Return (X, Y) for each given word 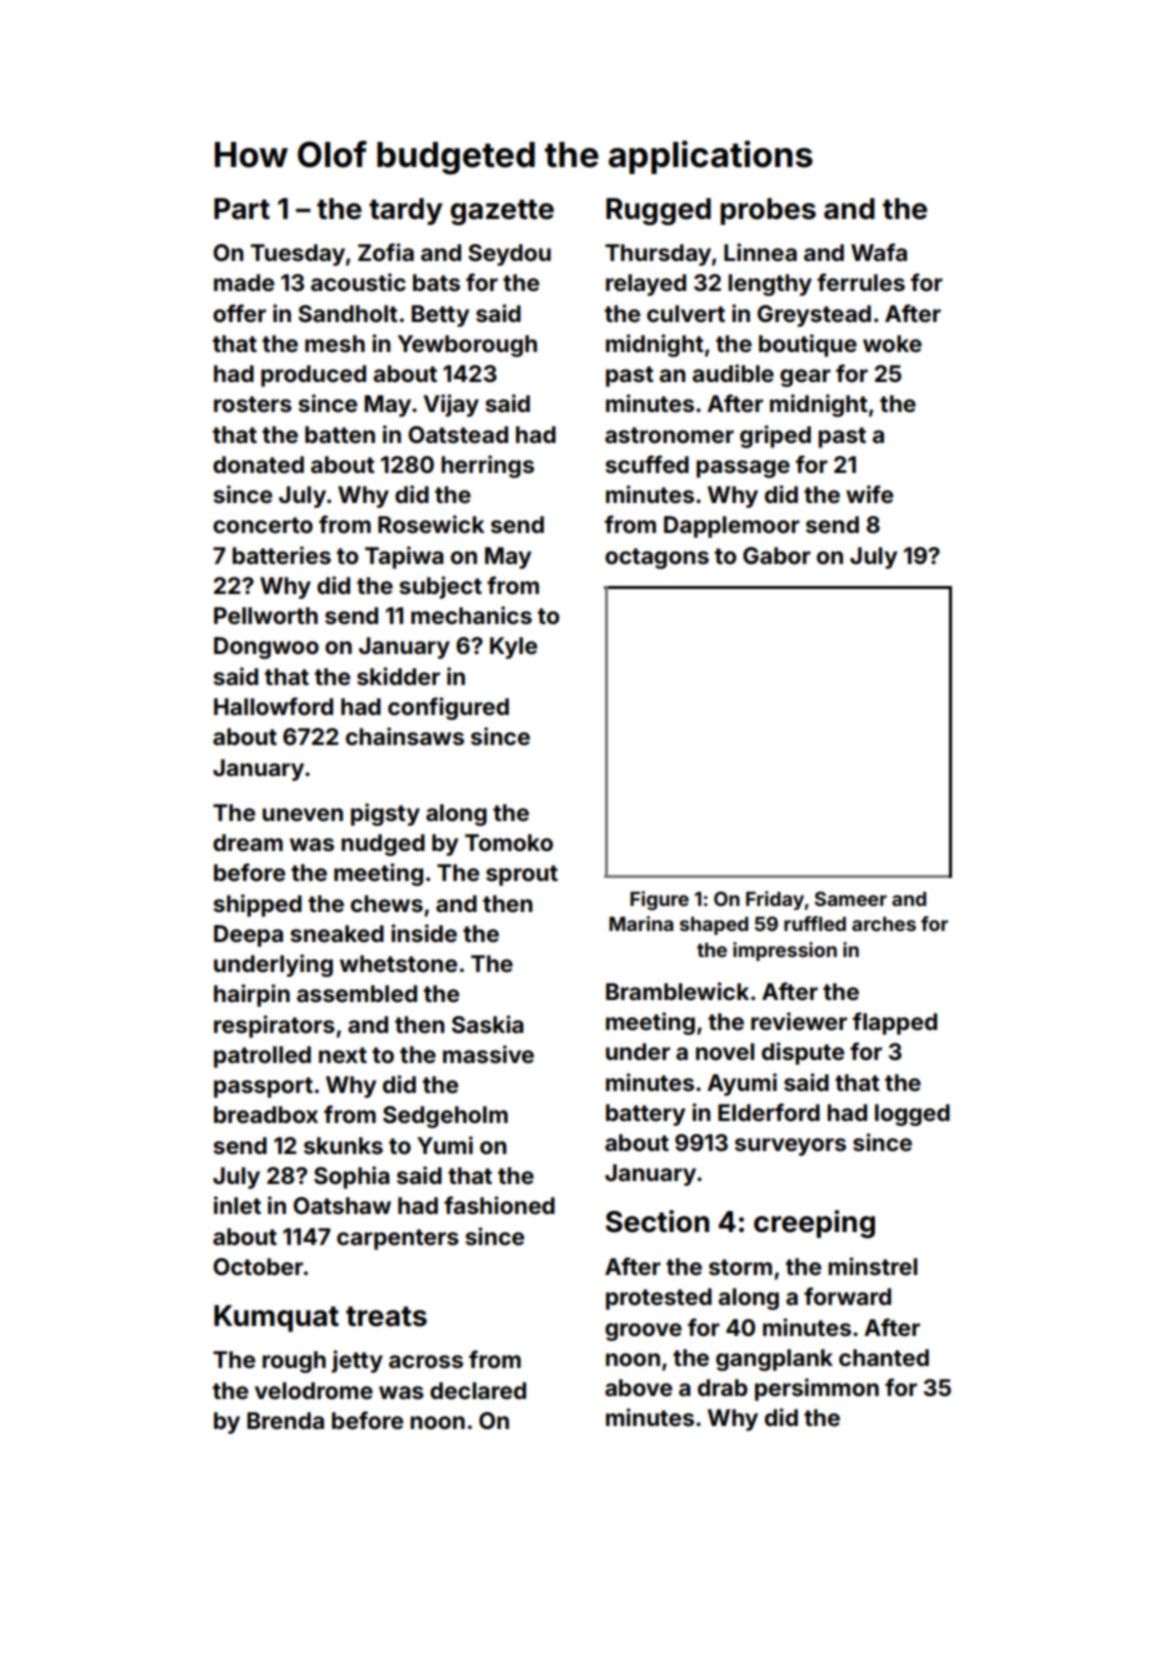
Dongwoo (266, 648)
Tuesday (298, 255)
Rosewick (431, 524)
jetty (357, 1361)
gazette (502, 212)
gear (805, 378)
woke (892, 344)
